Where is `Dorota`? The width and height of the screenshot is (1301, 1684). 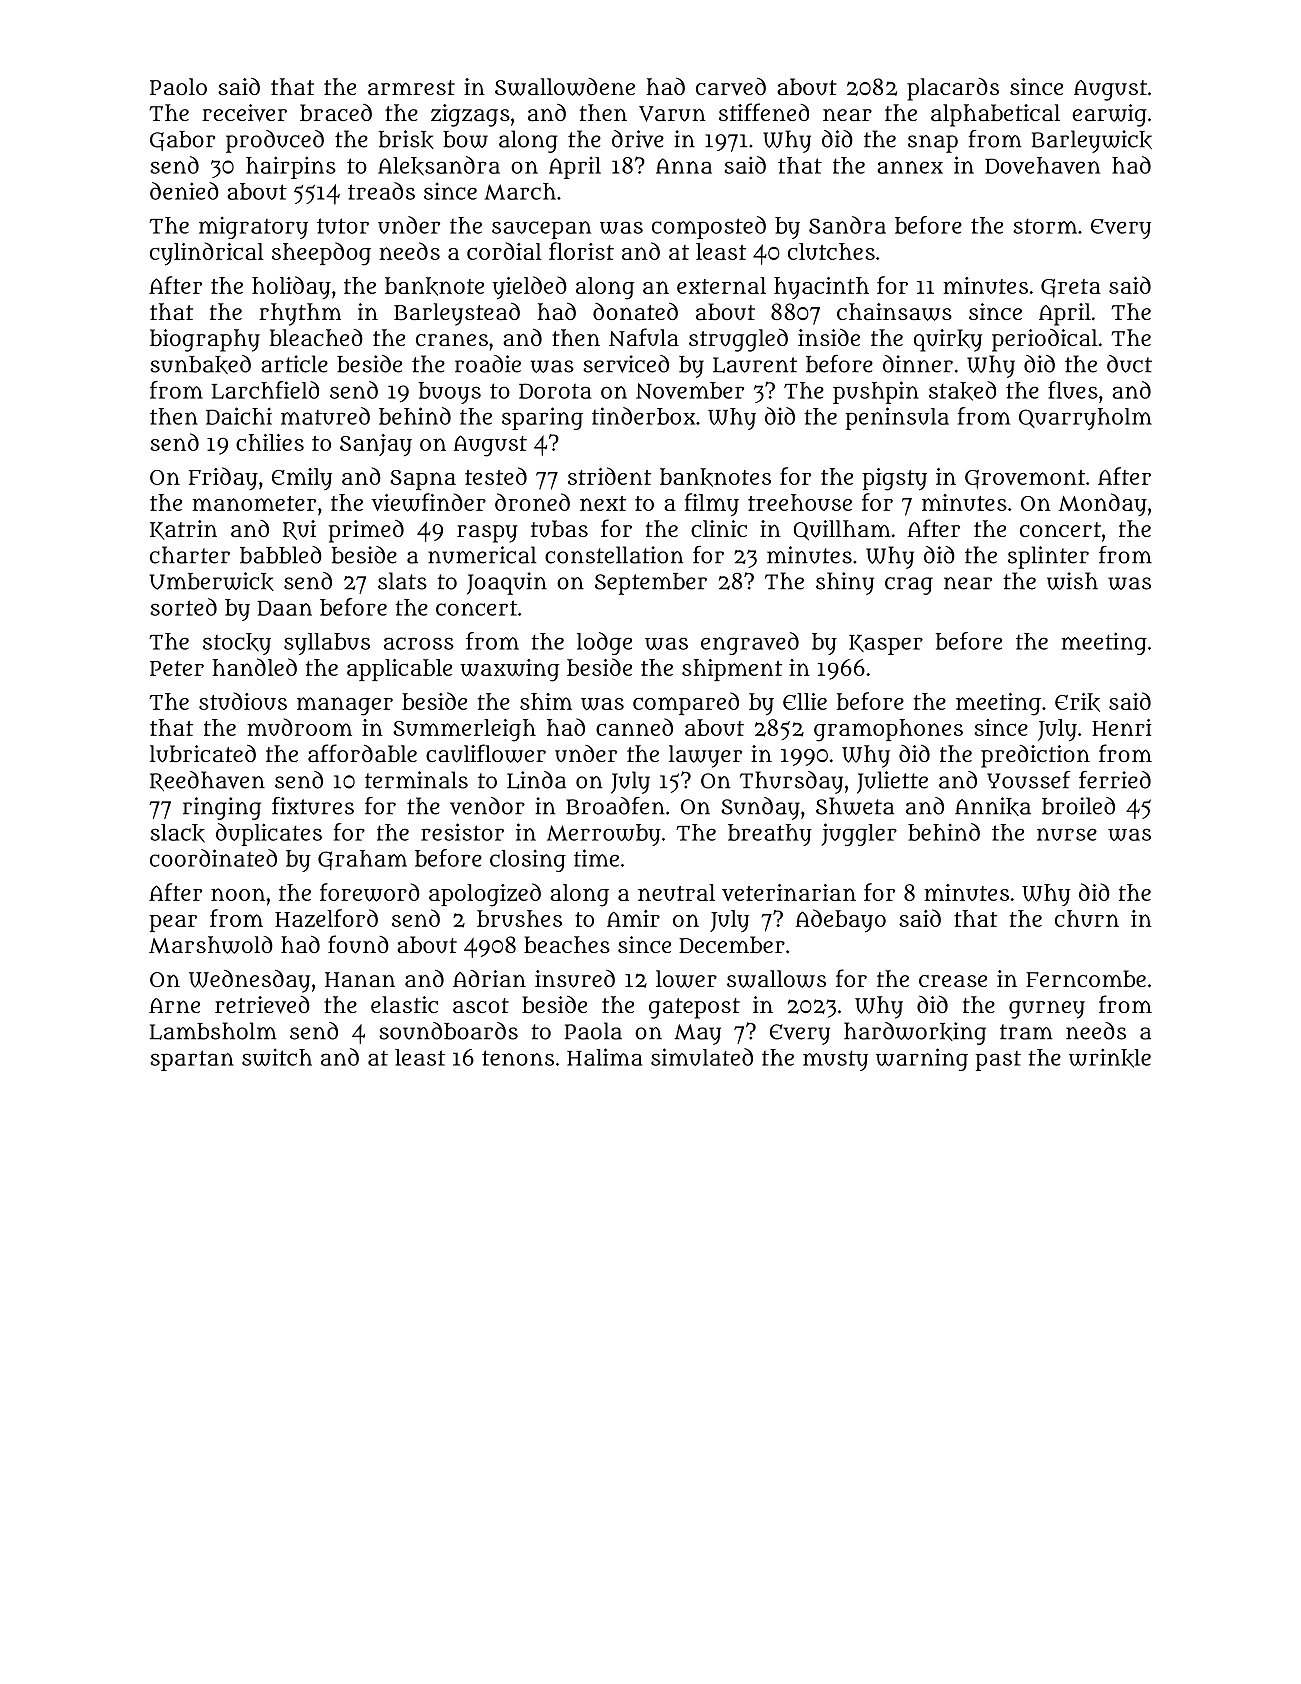 Dorota is located at coordinates (555, 391).
